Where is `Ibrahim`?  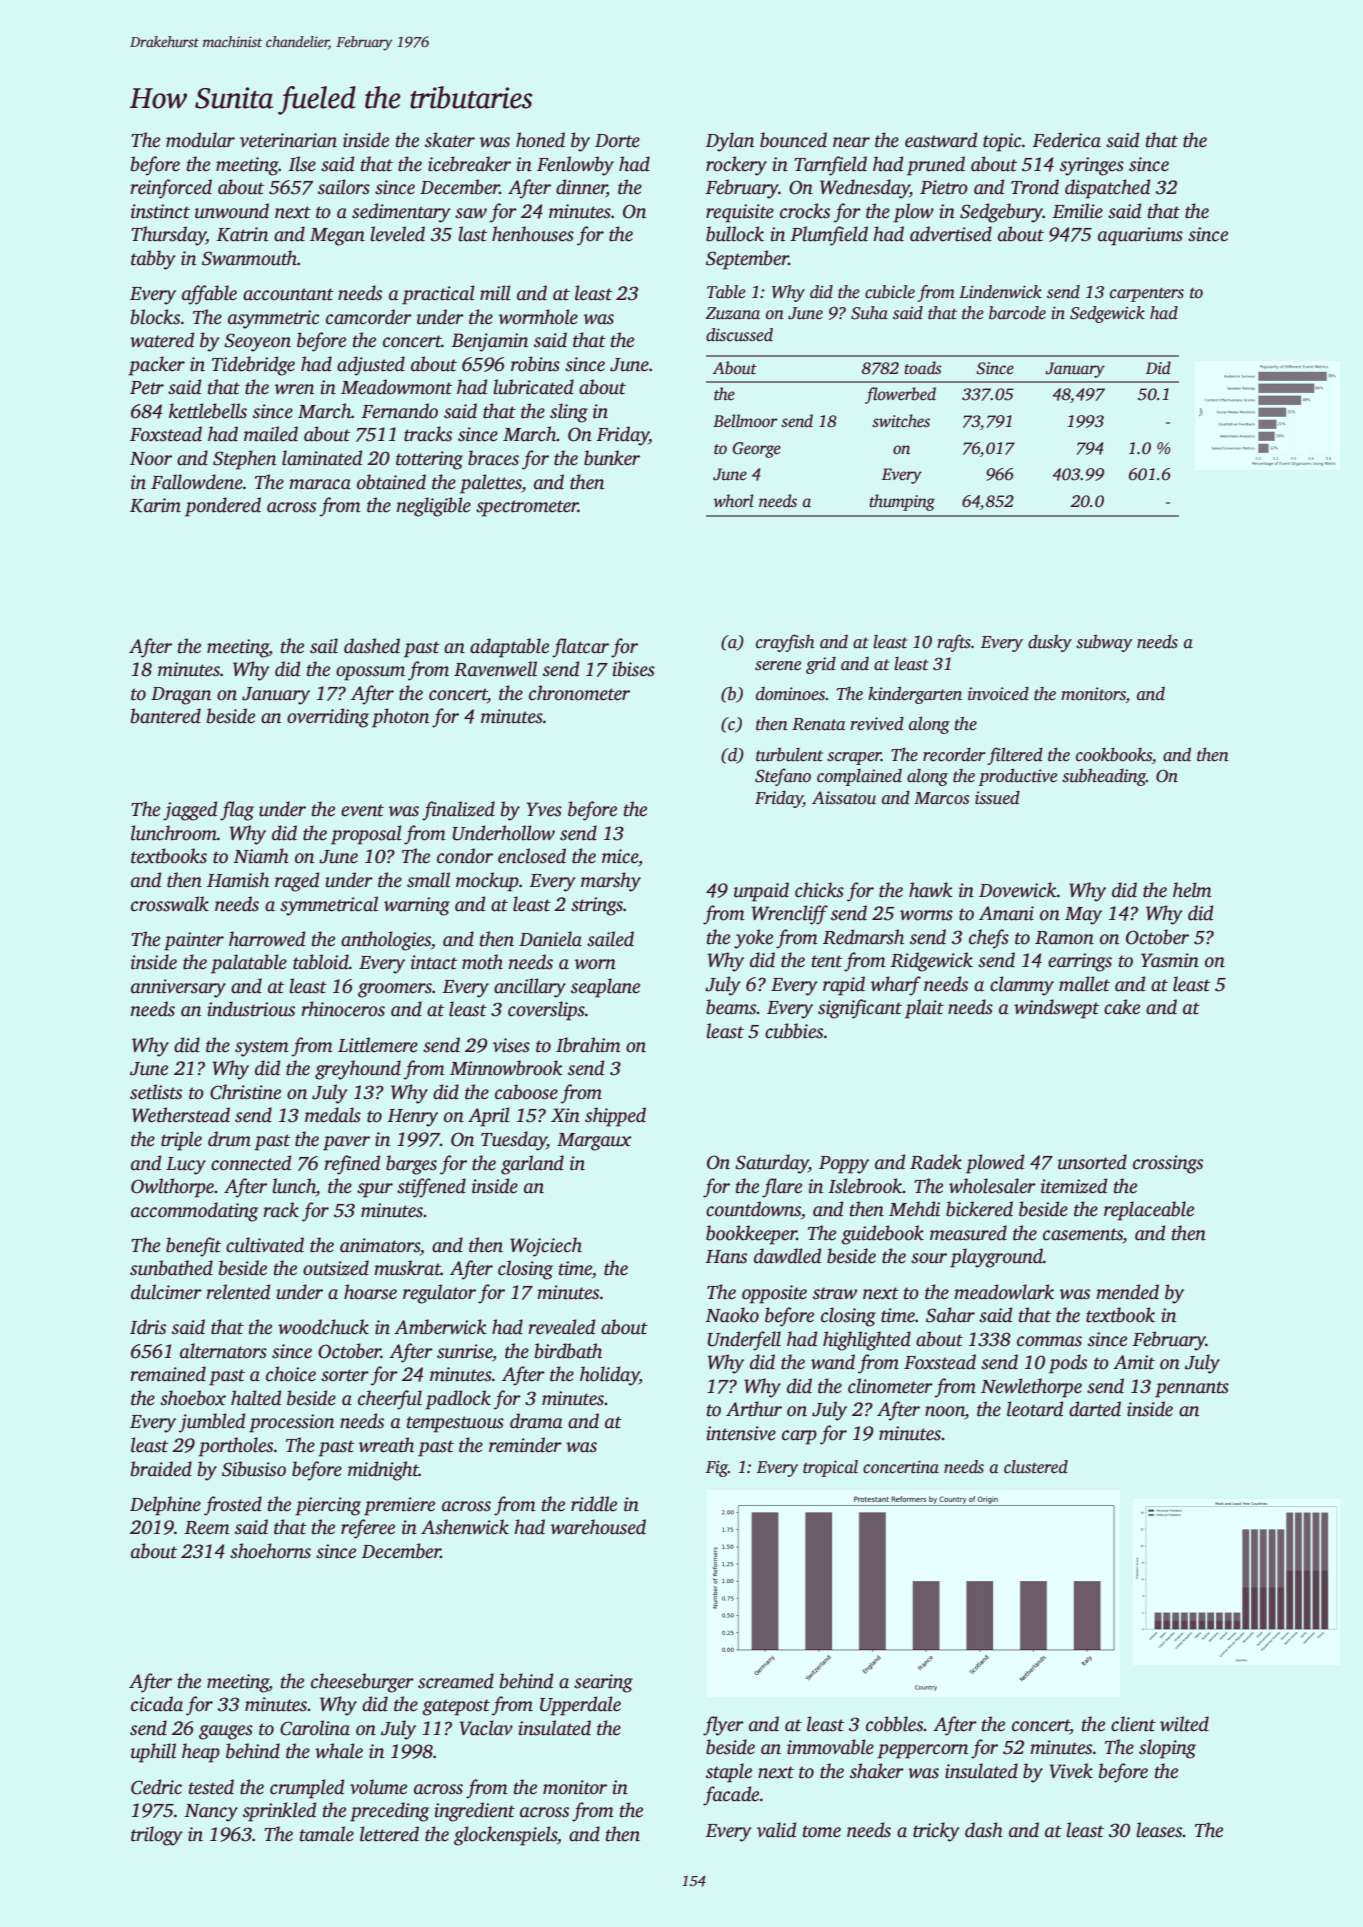
Ibrahim is located at coordinates (588, 1045).
